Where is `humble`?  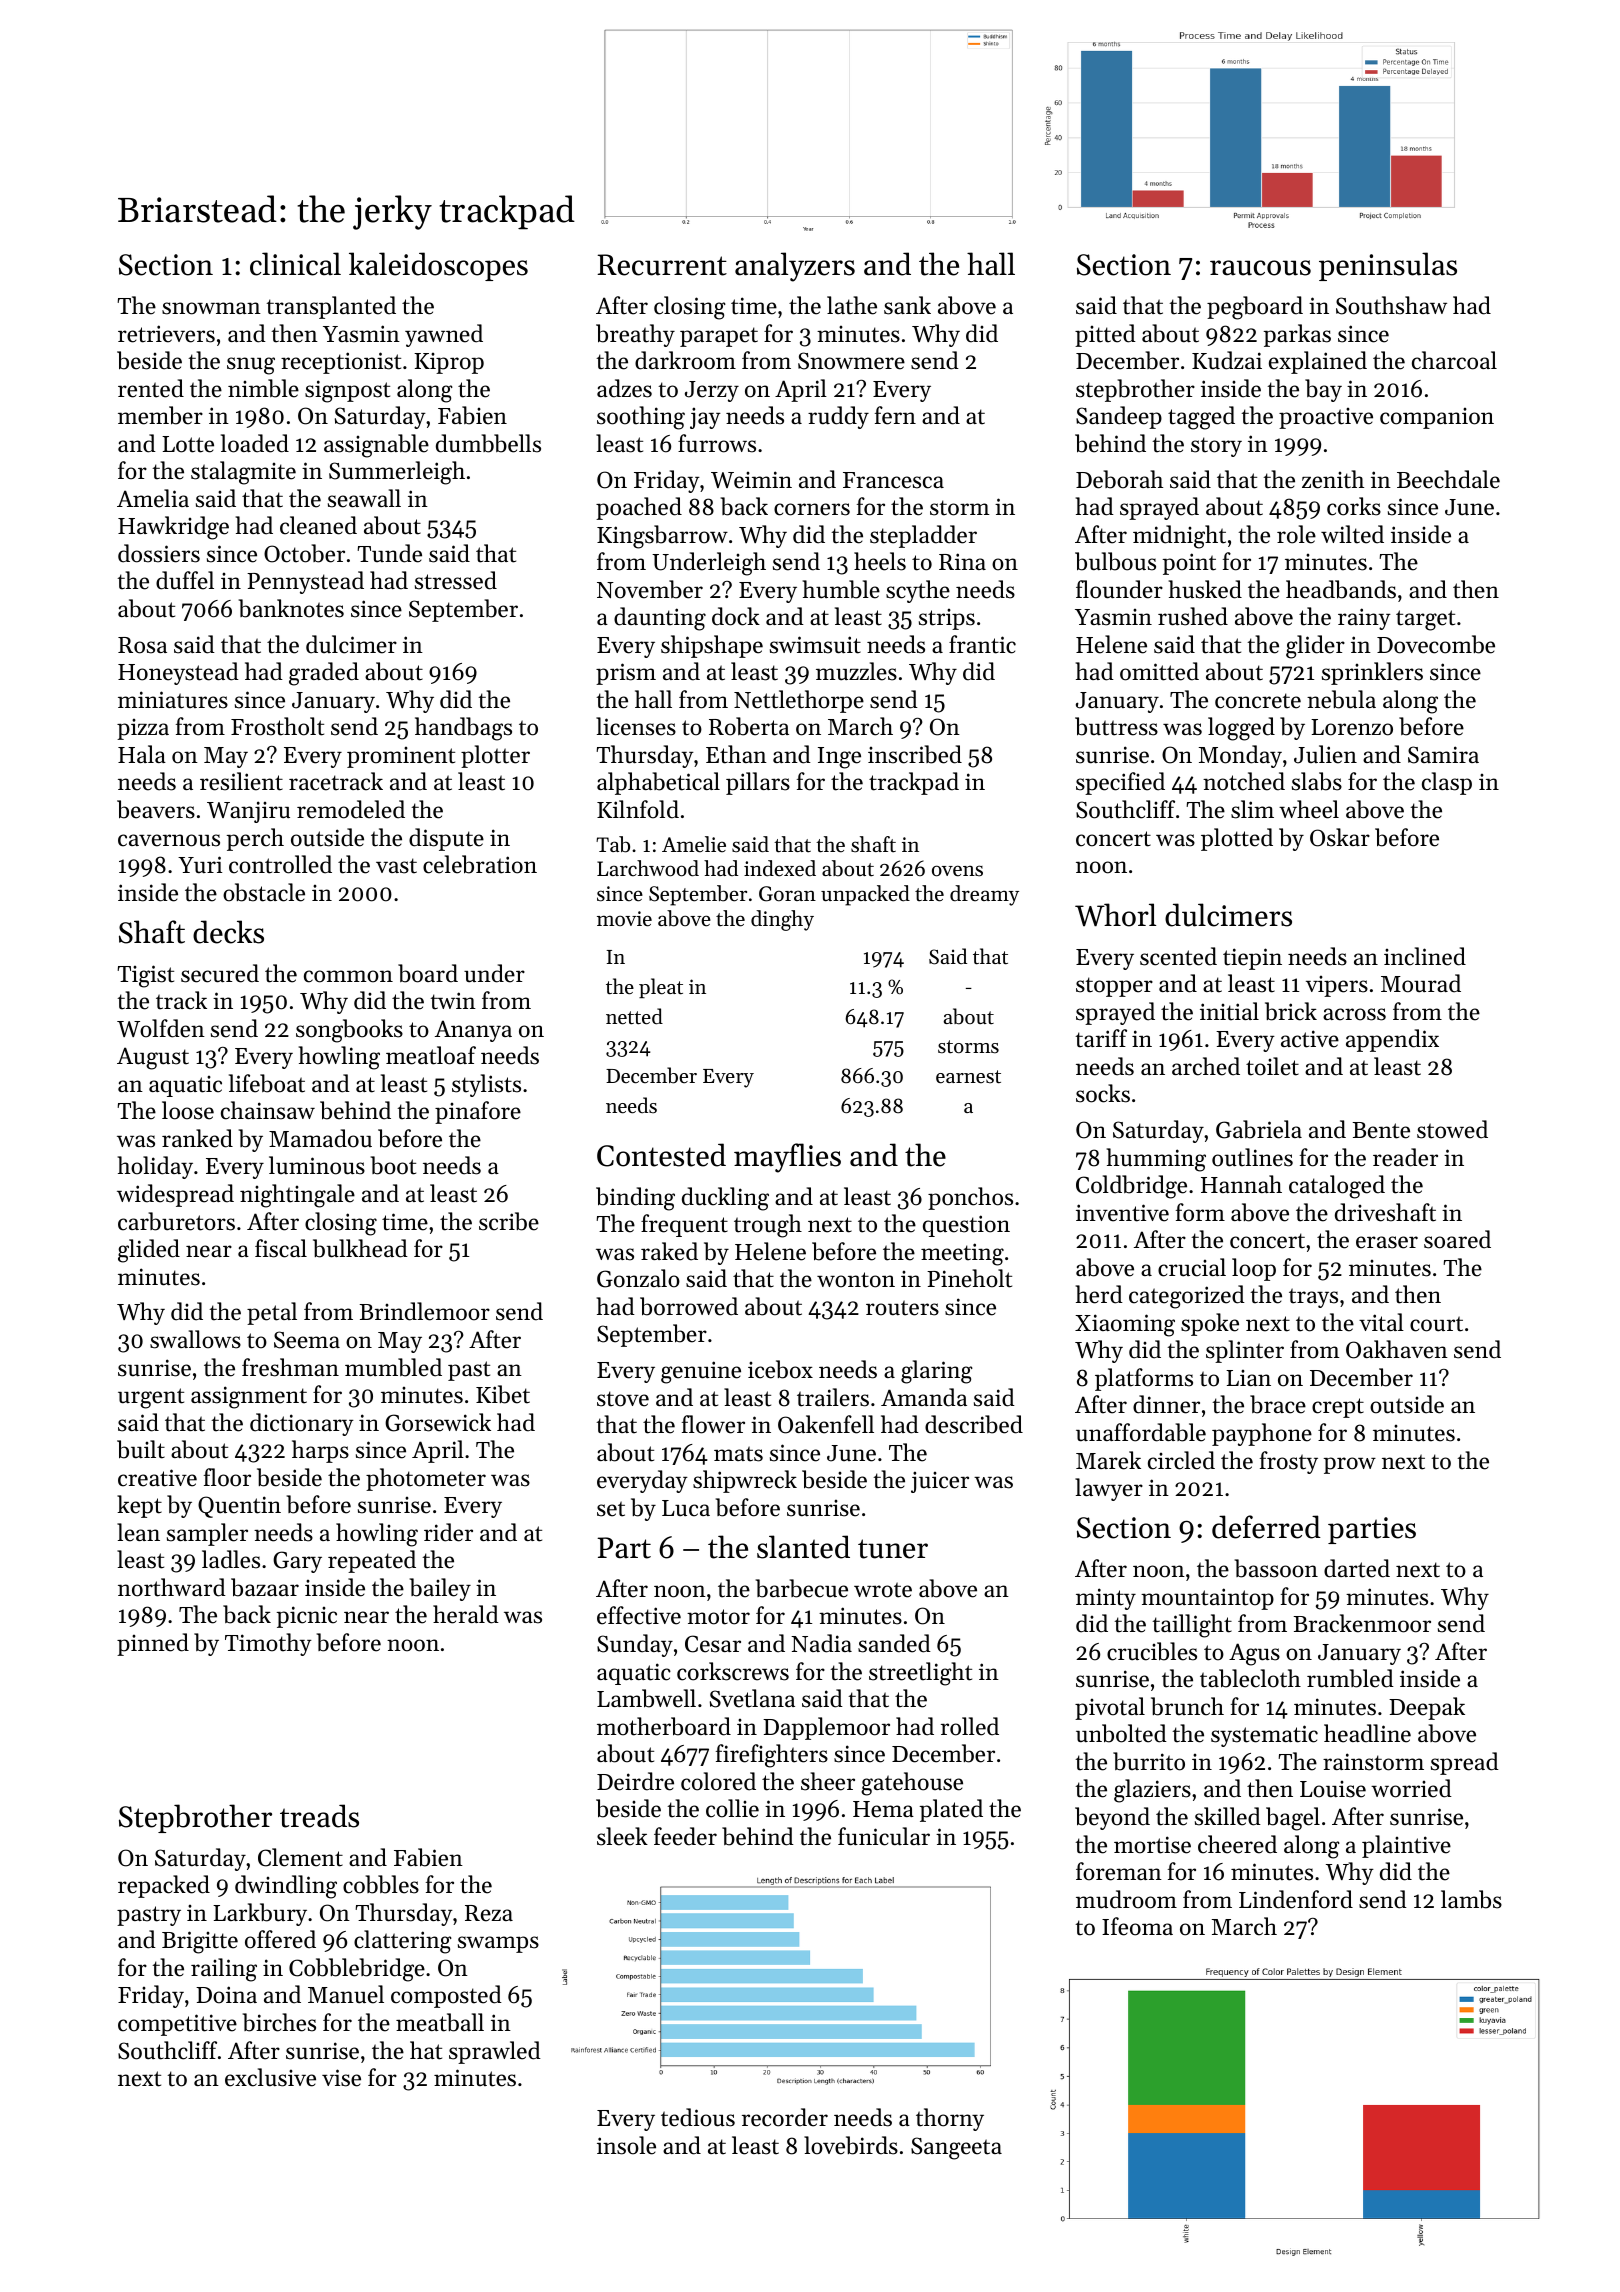 humble is located at coordinates (841, 589).
